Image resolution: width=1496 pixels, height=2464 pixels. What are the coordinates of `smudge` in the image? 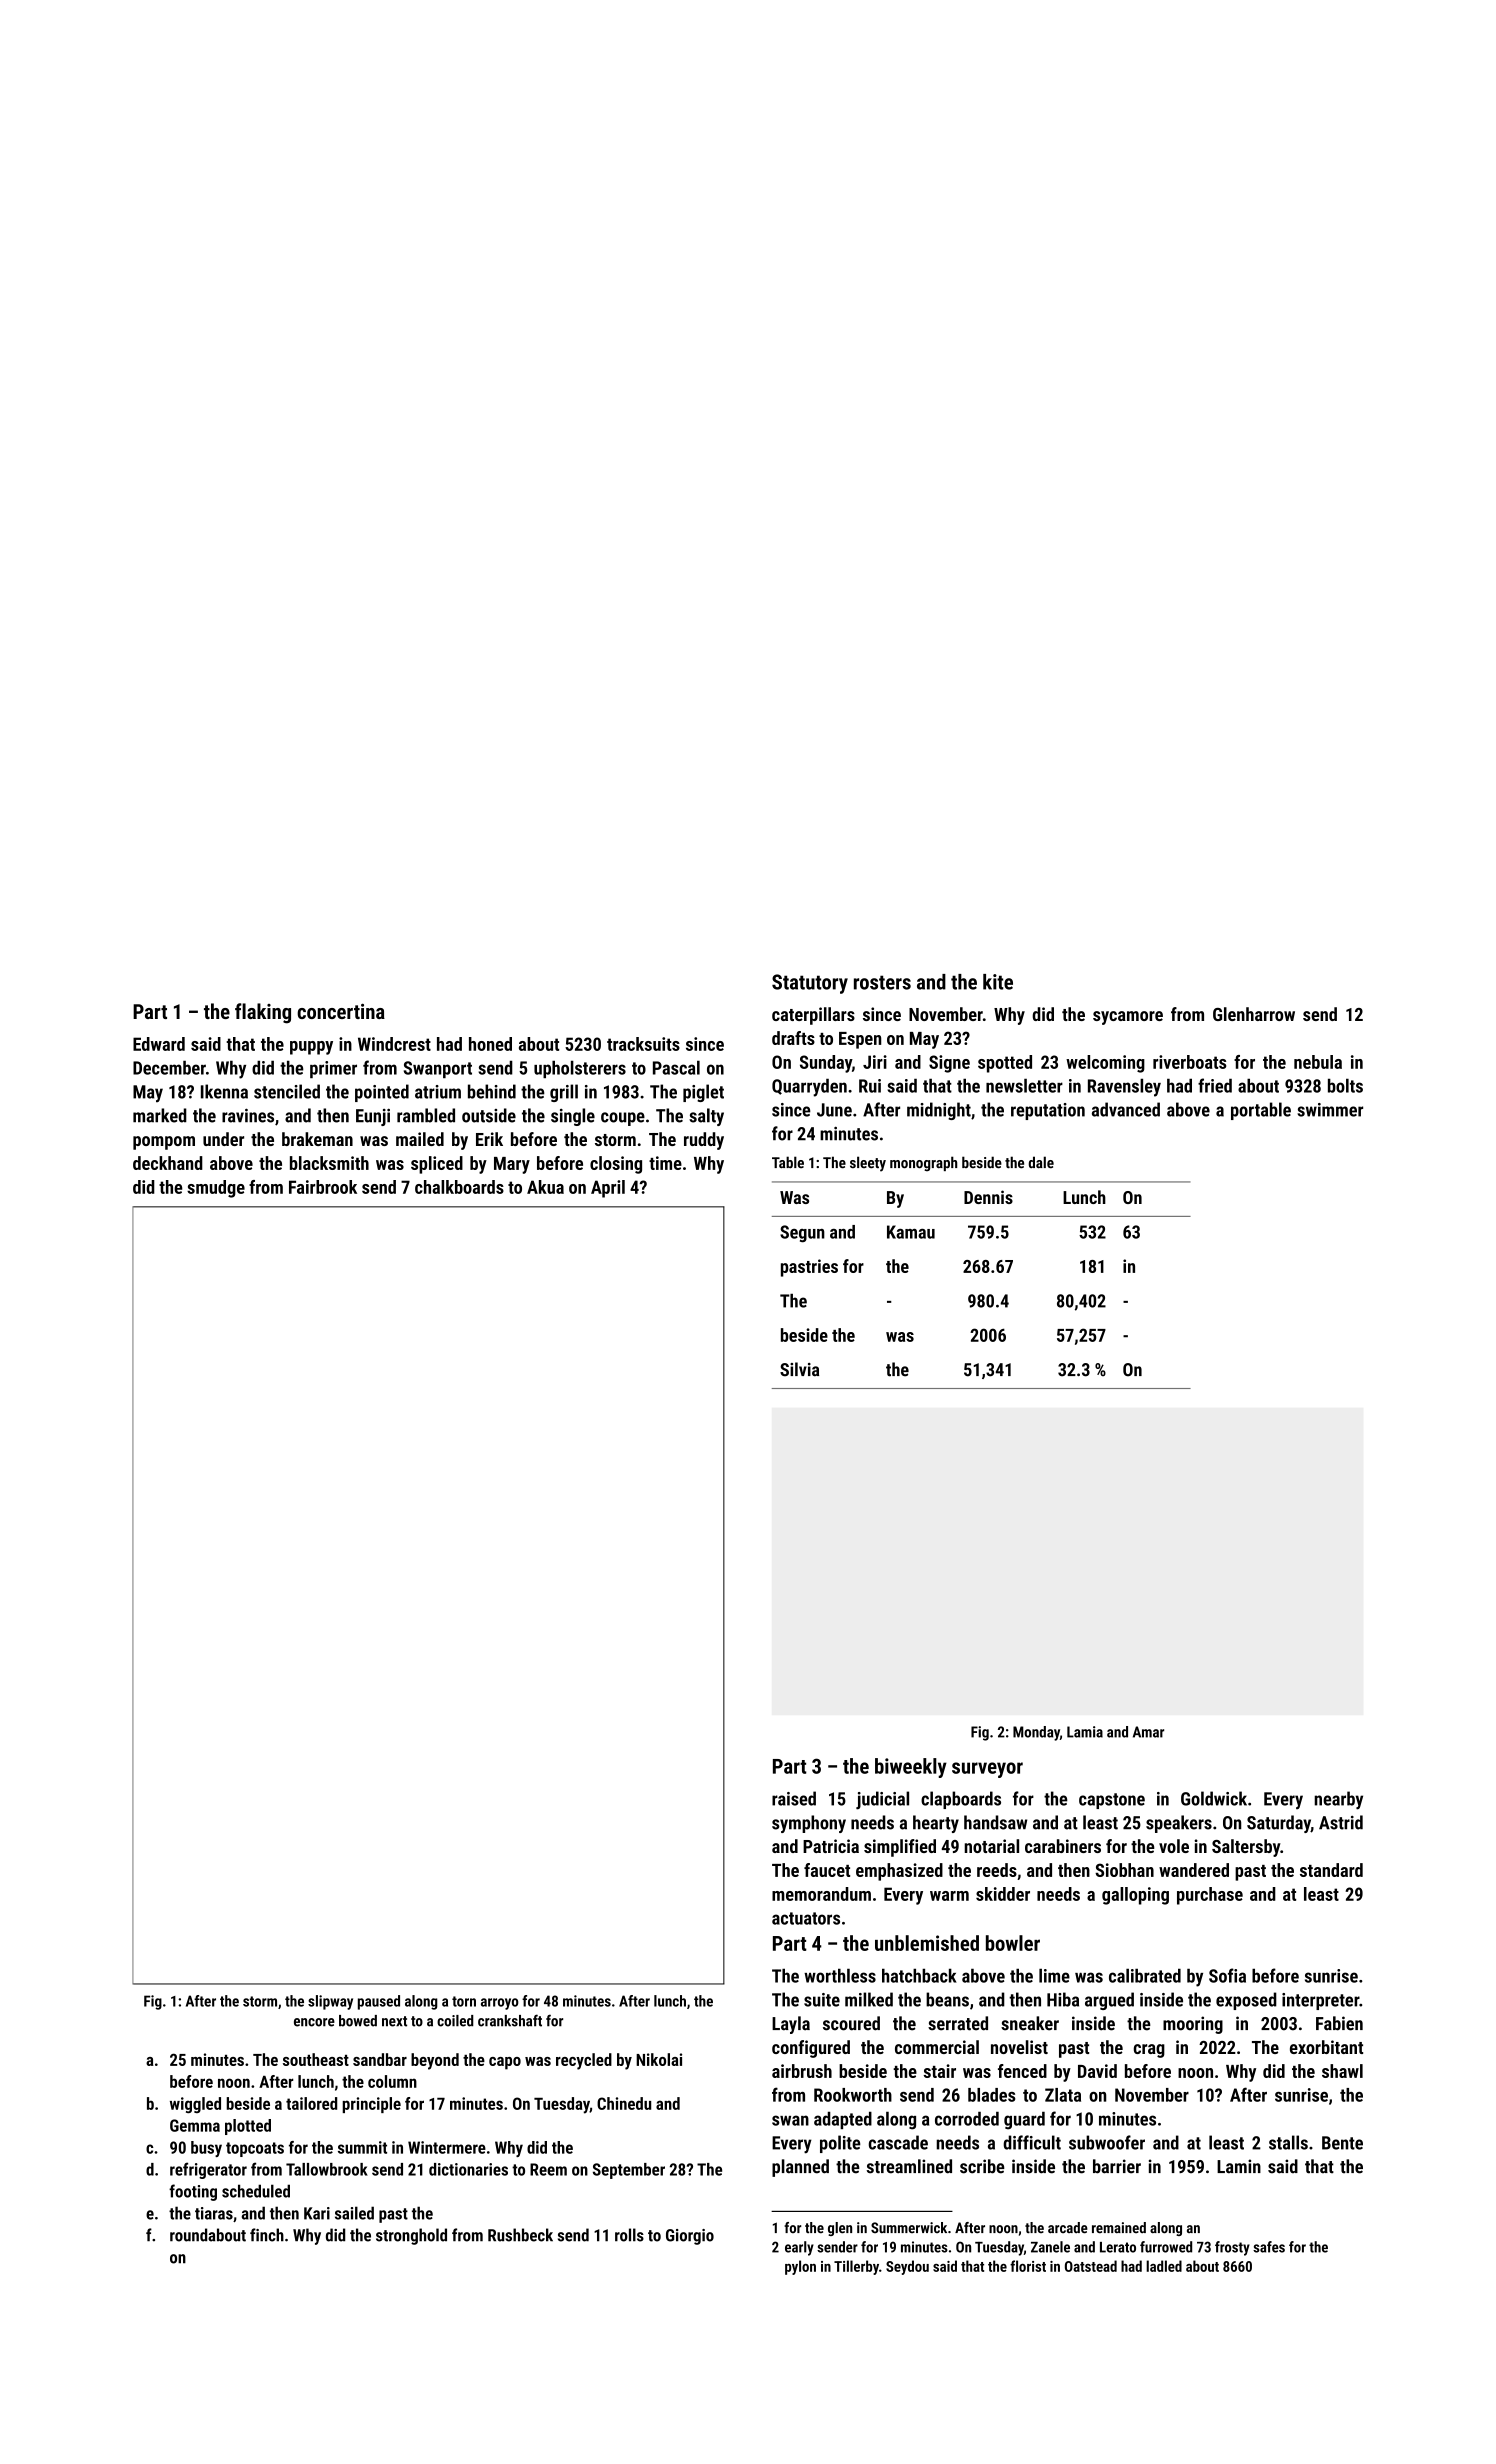 It's located at (216, 1189).
